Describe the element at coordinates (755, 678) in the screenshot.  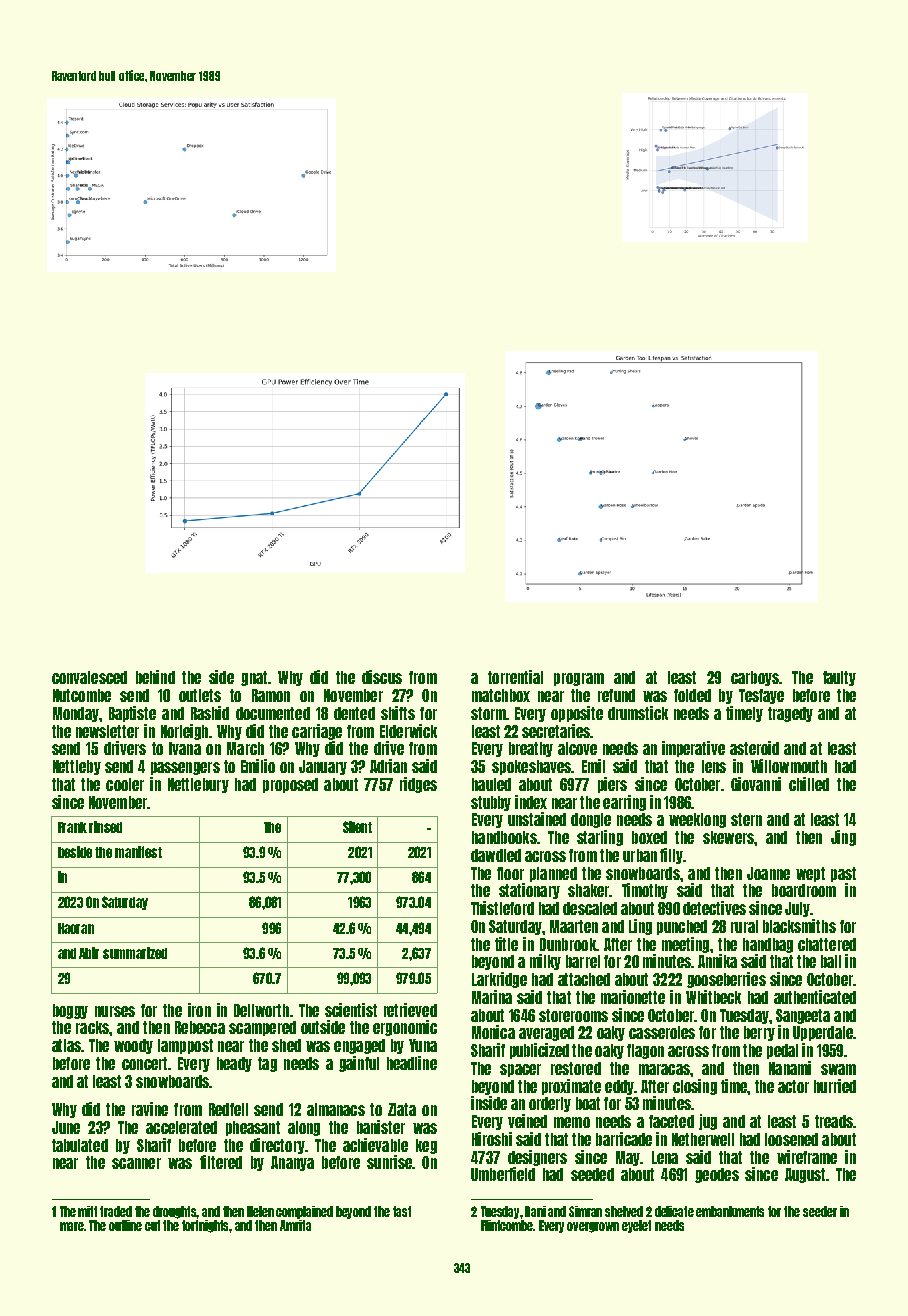
I see `carboys` at that location.
